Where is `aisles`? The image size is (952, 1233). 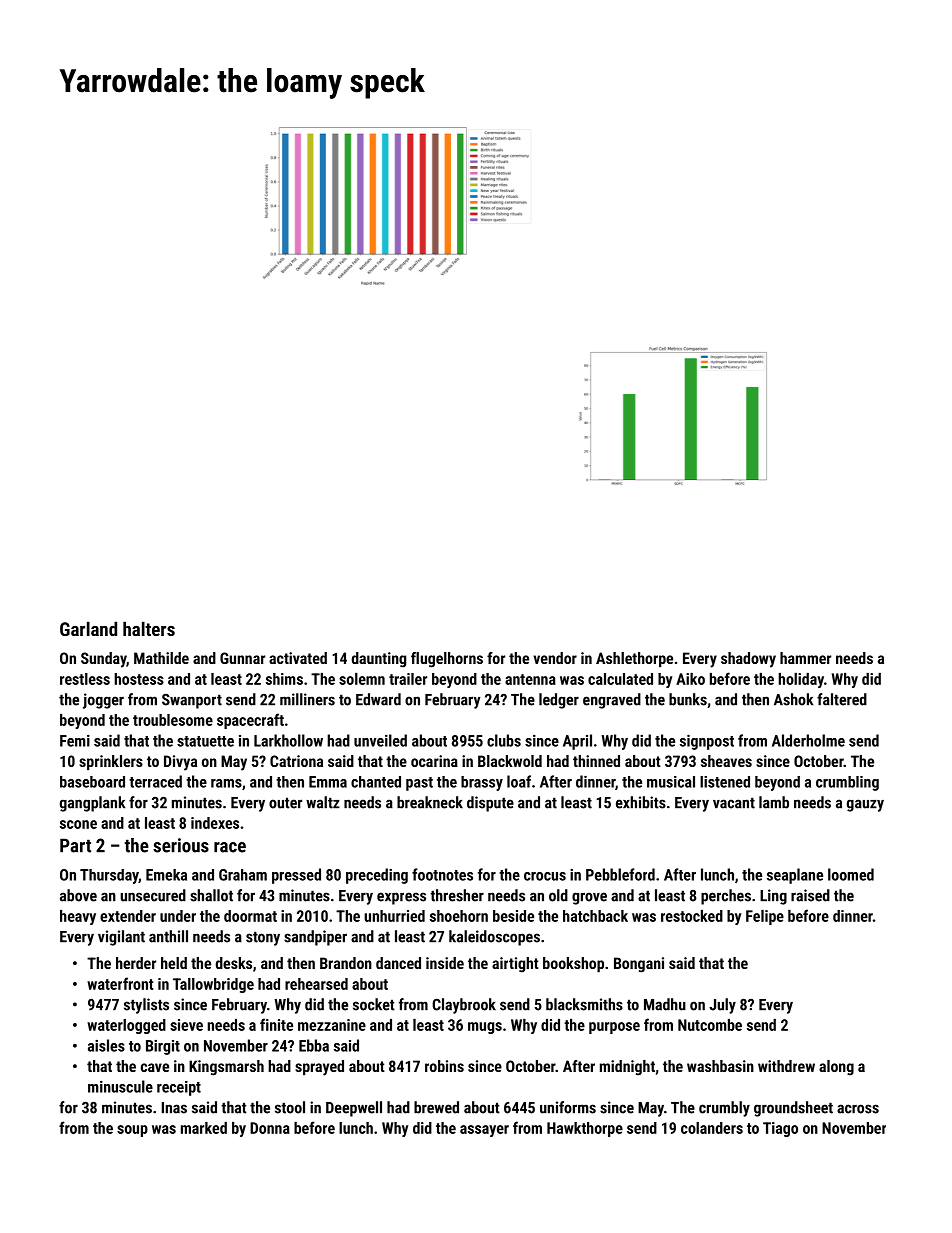
aisles is located at coordinates (106, 1045).
